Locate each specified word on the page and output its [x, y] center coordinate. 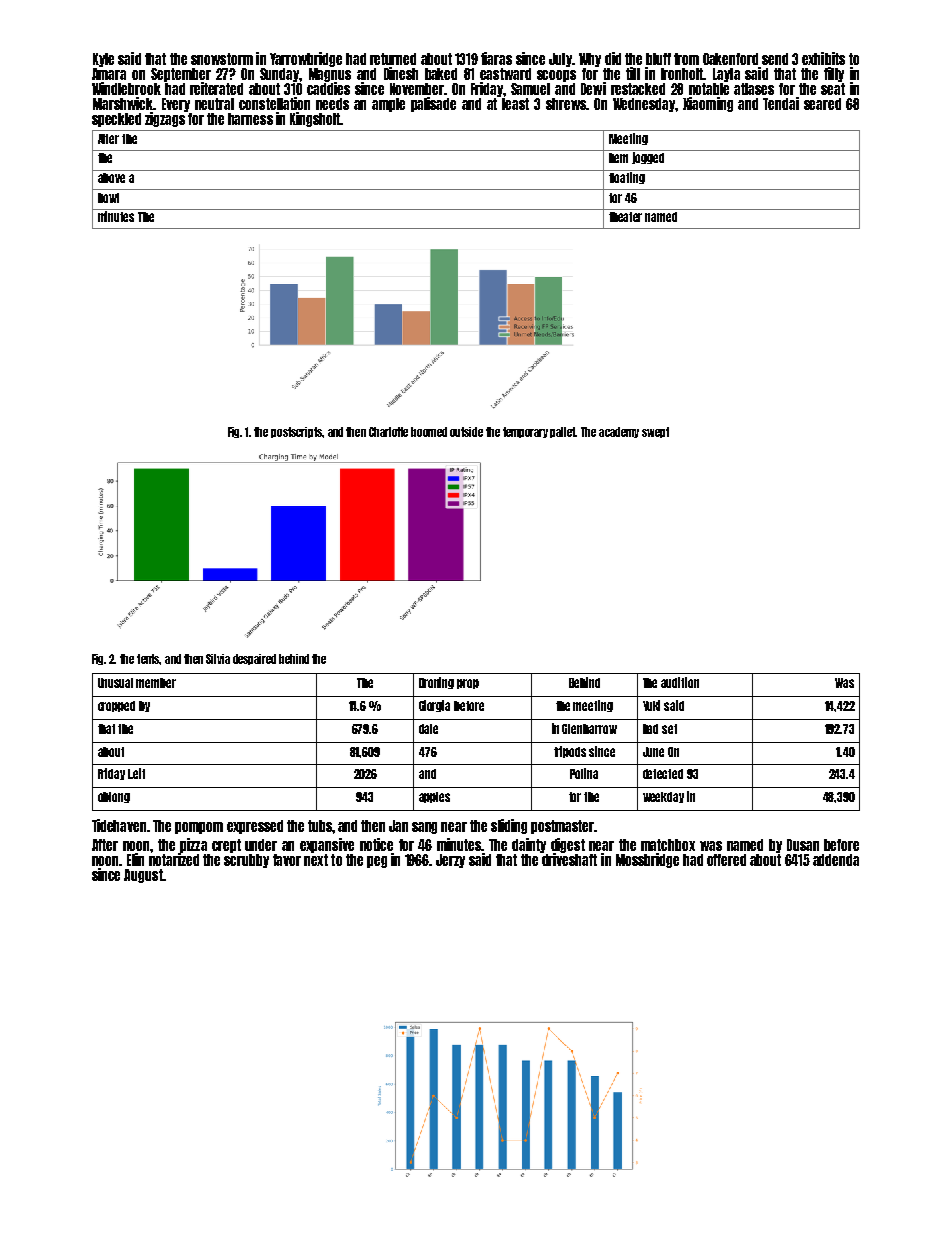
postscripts [297, 432]
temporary [525, 432]
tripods [570, 752]
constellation [274, 103]
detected [663, 774]
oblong [114, 797]
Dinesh [401, 73]
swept [655, 432]
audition [680, 682]
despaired [254, 659]
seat [833, 89]
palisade [433, 104]
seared [822, 104]
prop [468, 684]
